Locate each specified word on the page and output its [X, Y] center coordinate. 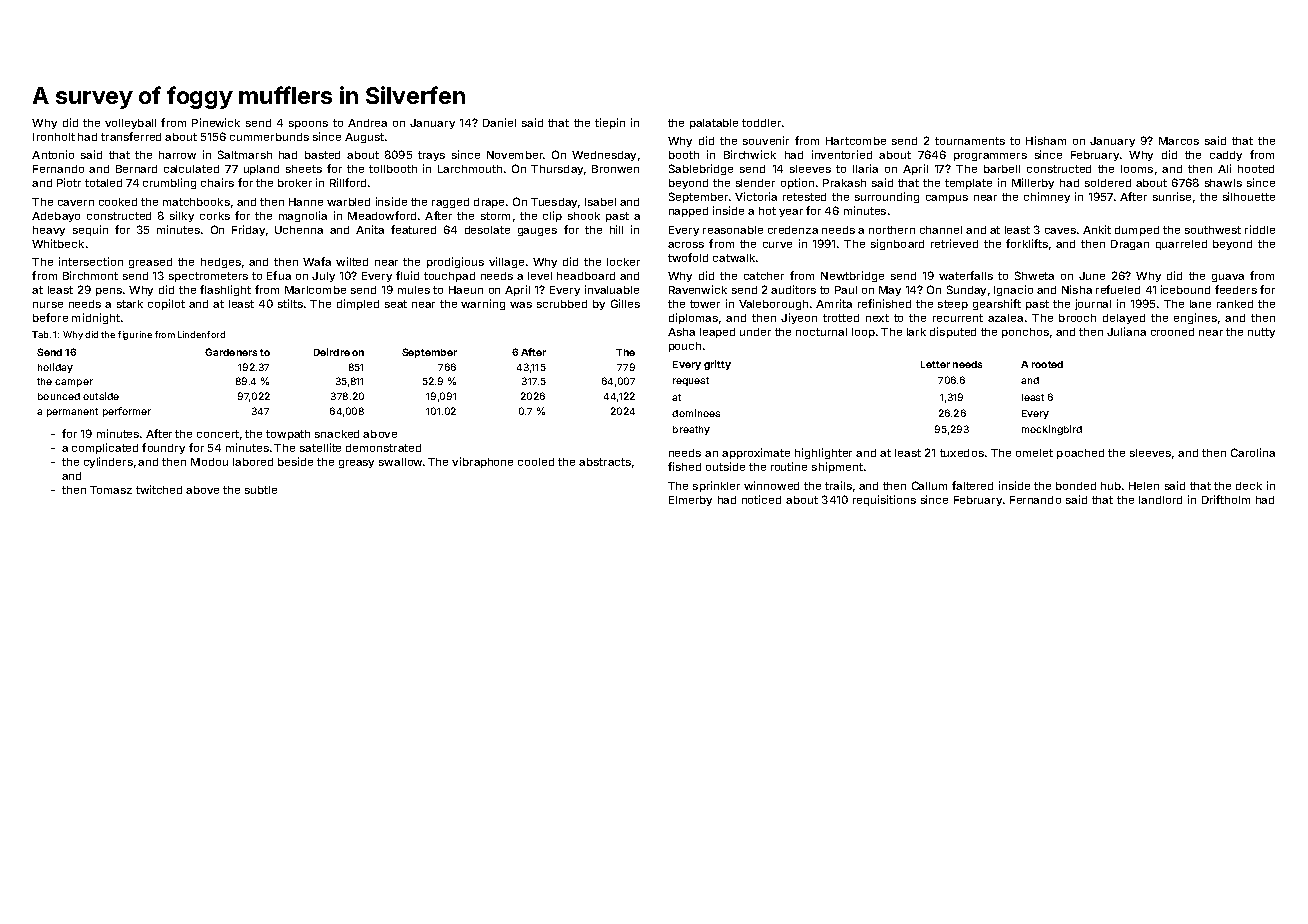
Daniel [499, 122]
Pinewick [216, 122]
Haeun [466, 290]
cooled [536, 462]
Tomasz [111, 490]
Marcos [1179, 141]
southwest [1213, 230]
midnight [96, 318]
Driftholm [1226, 499]
